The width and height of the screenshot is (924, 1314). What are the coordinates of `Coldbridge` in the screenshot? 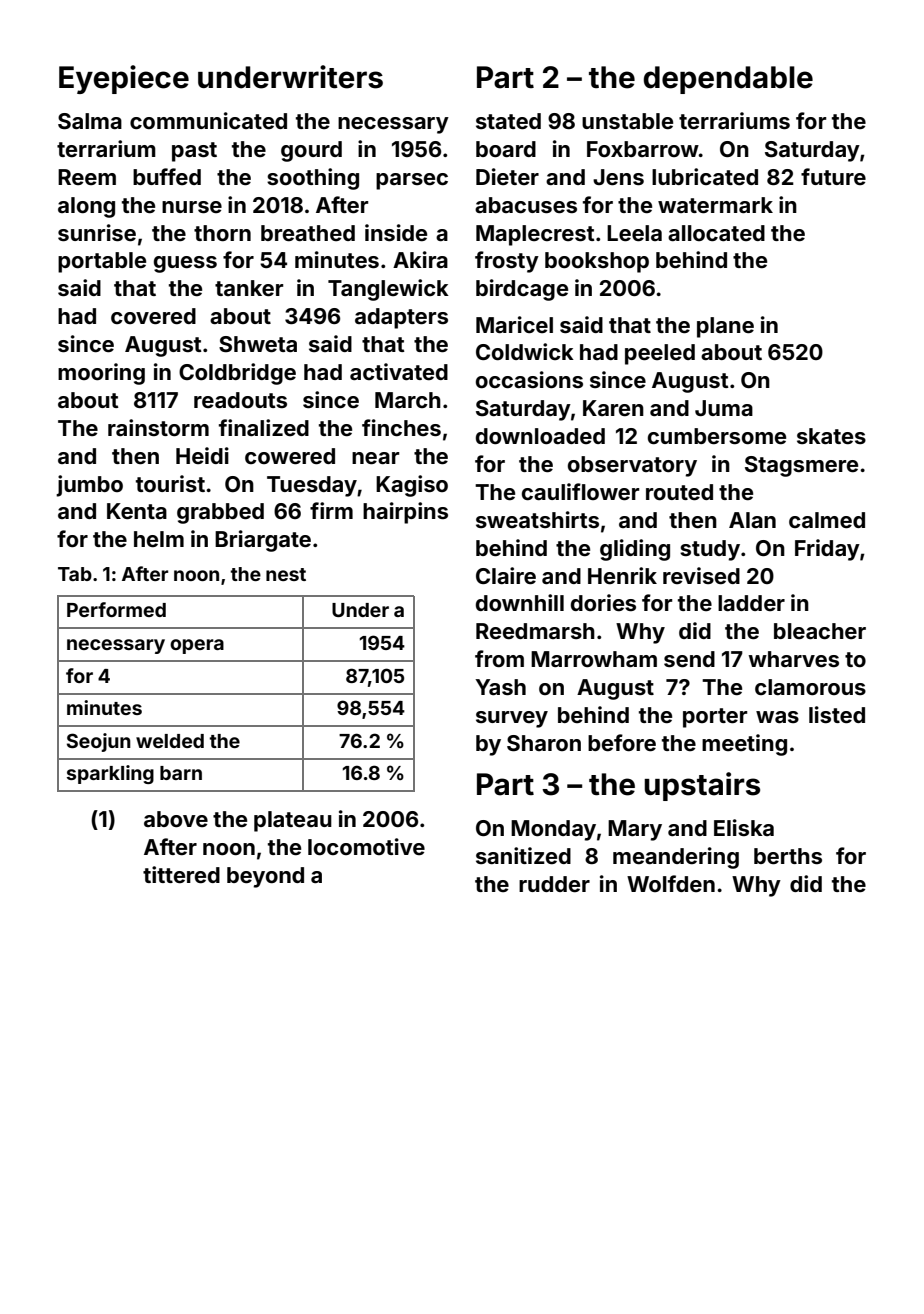 It's located at (237, 374).
